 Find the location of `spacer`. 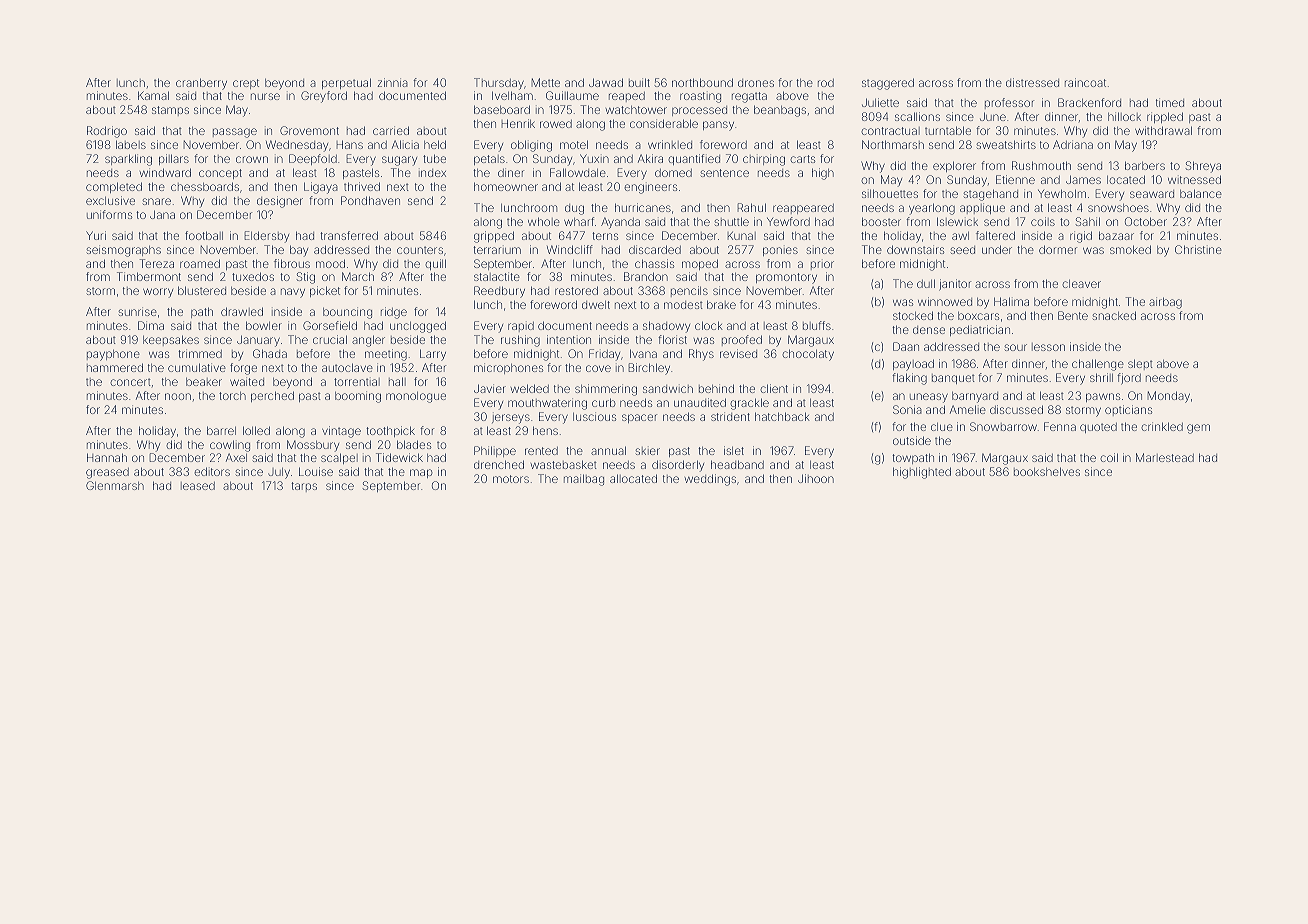

spacer is located at coordinates (640, 418).
